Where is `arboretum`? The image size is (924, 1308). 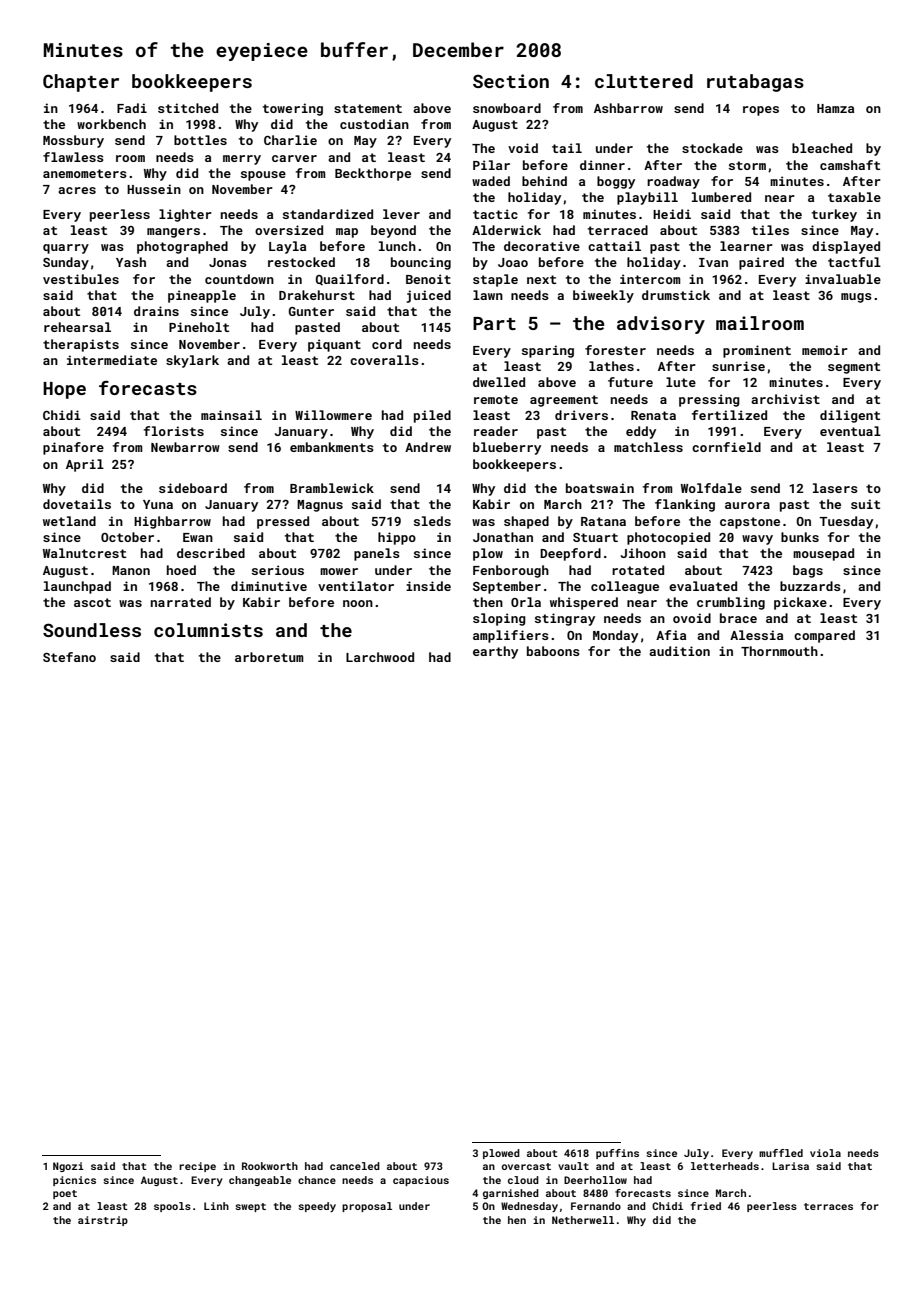
arboretum is located at coordinates (269, 657).
